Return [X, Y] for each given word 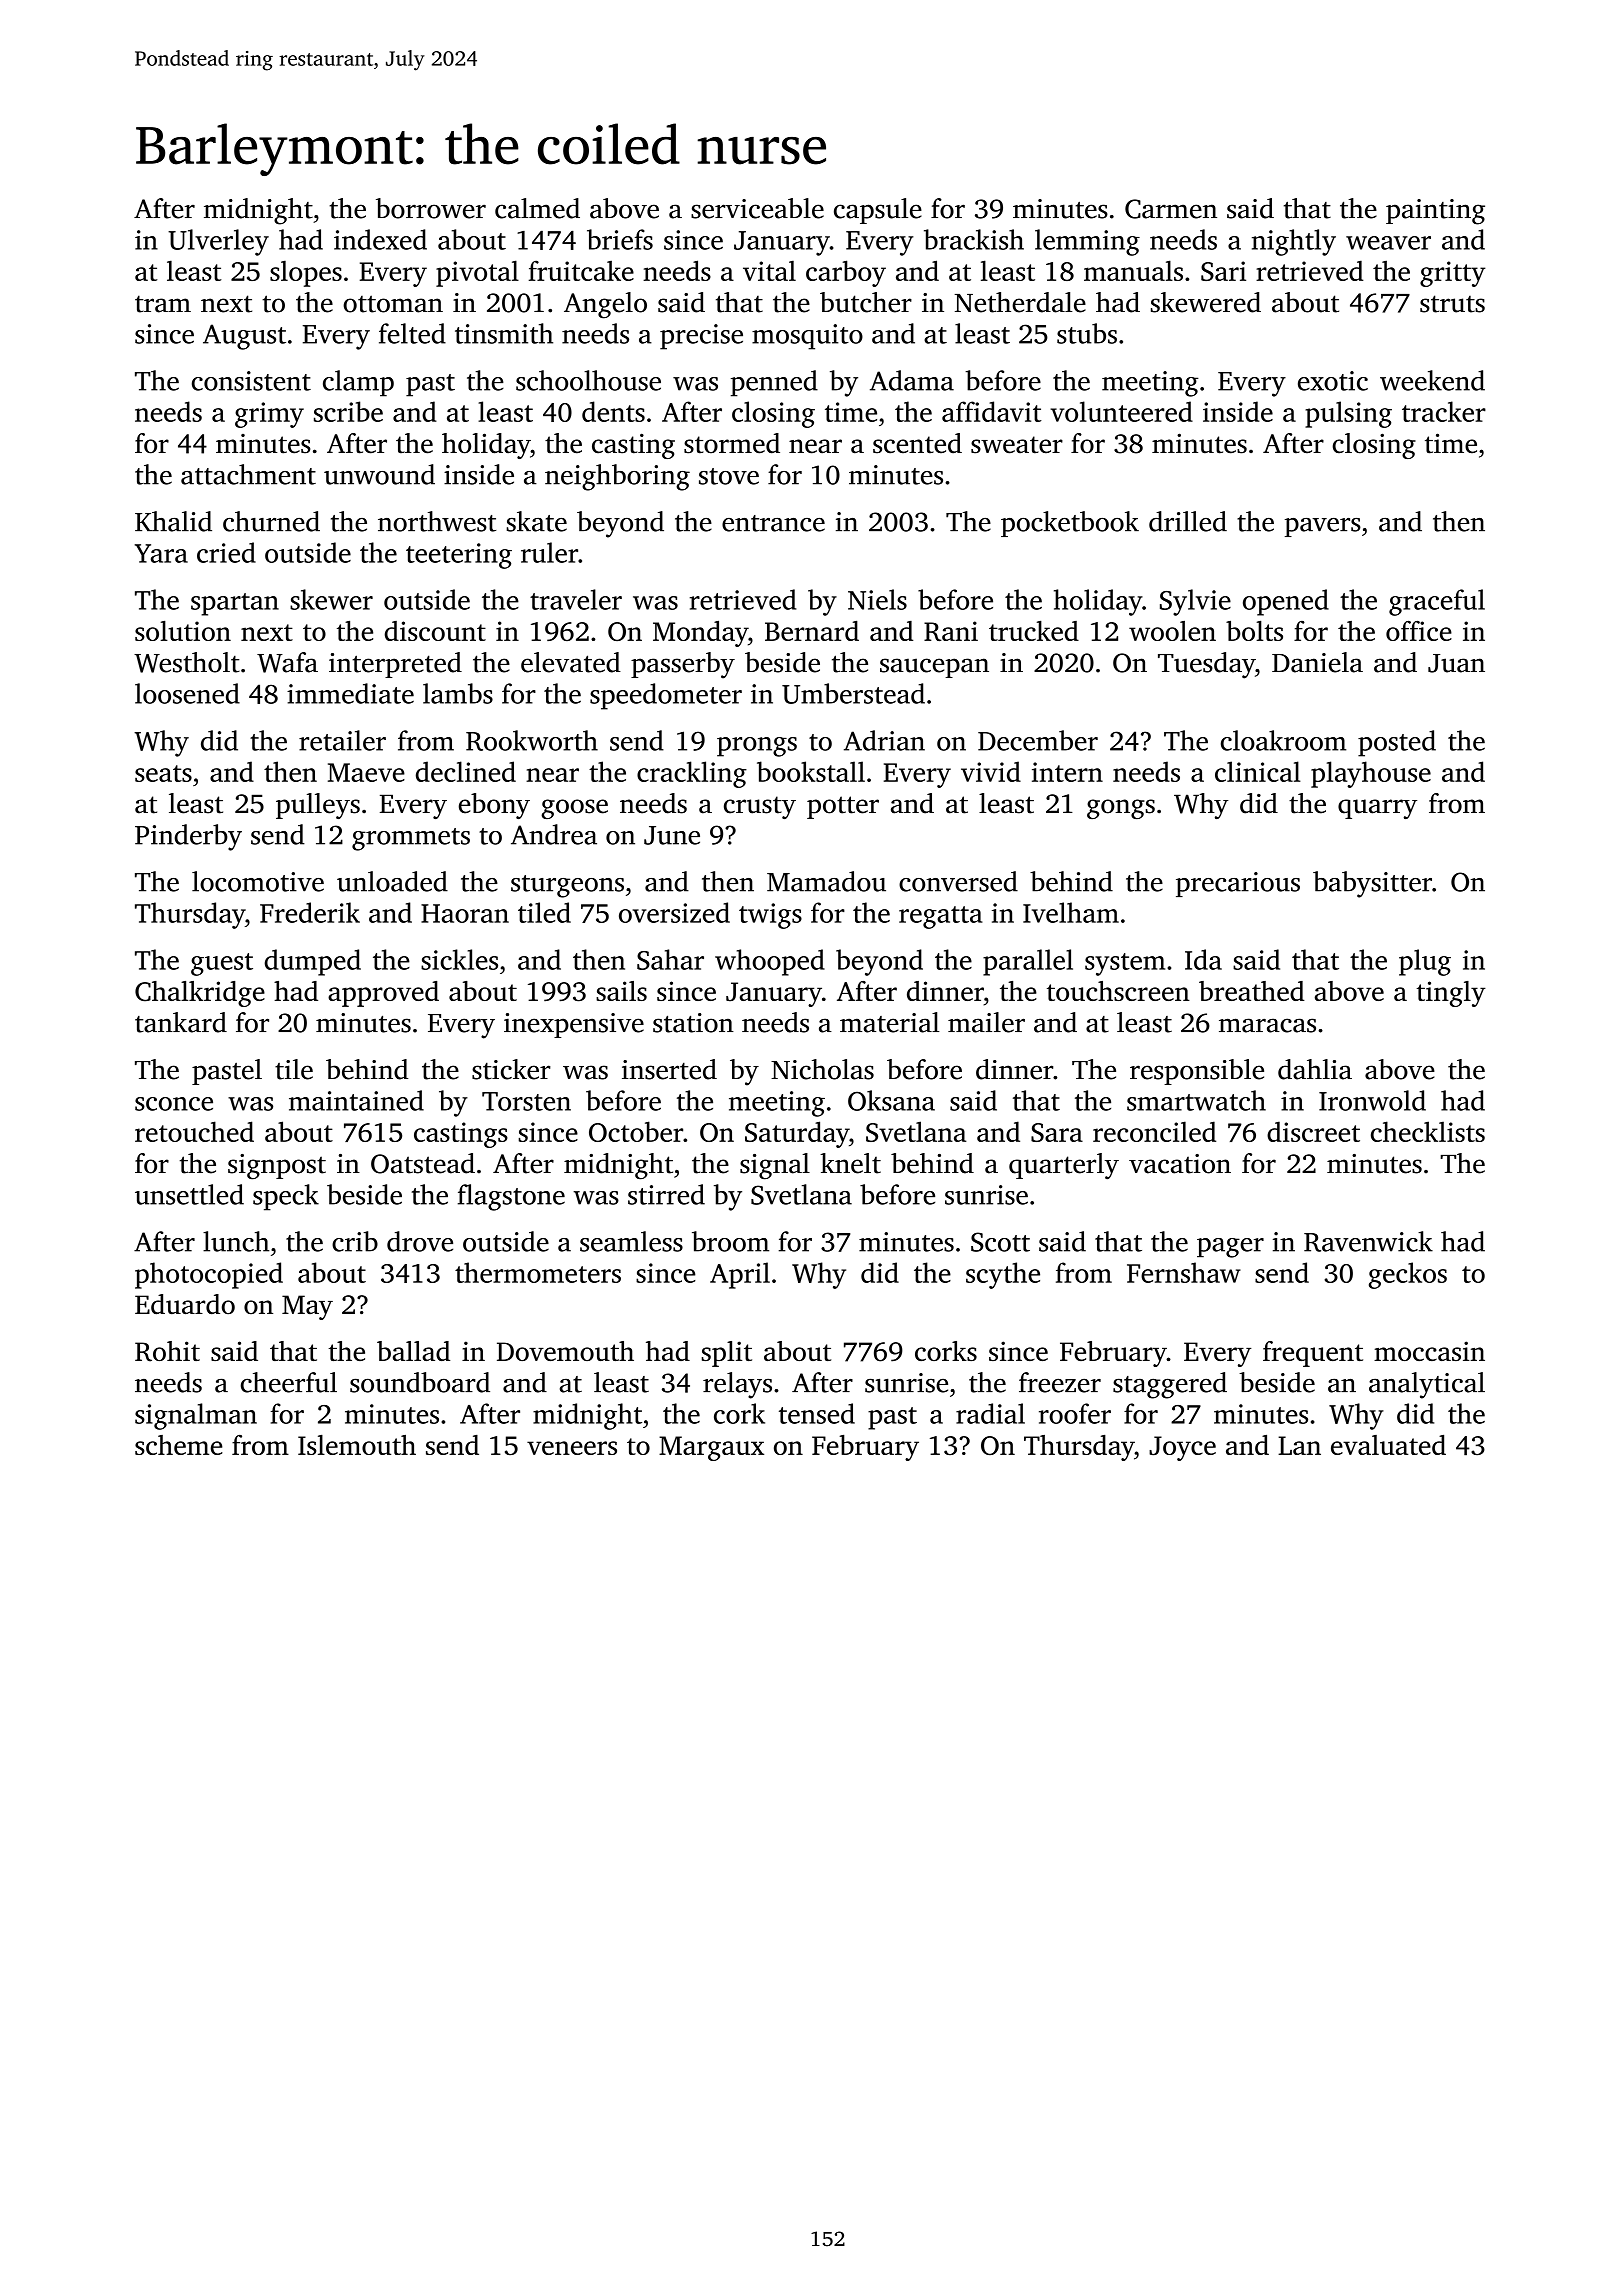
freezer [1060, 1382]
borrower [431, 208]
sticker [511, 1069]
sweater [1017, 445]
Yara [161, 553]
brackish [974, 239]
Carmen [1171, 209]
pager [1230, 1248]
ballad [413, 1351]
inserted [669, 1069]
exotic [1333, 381]
